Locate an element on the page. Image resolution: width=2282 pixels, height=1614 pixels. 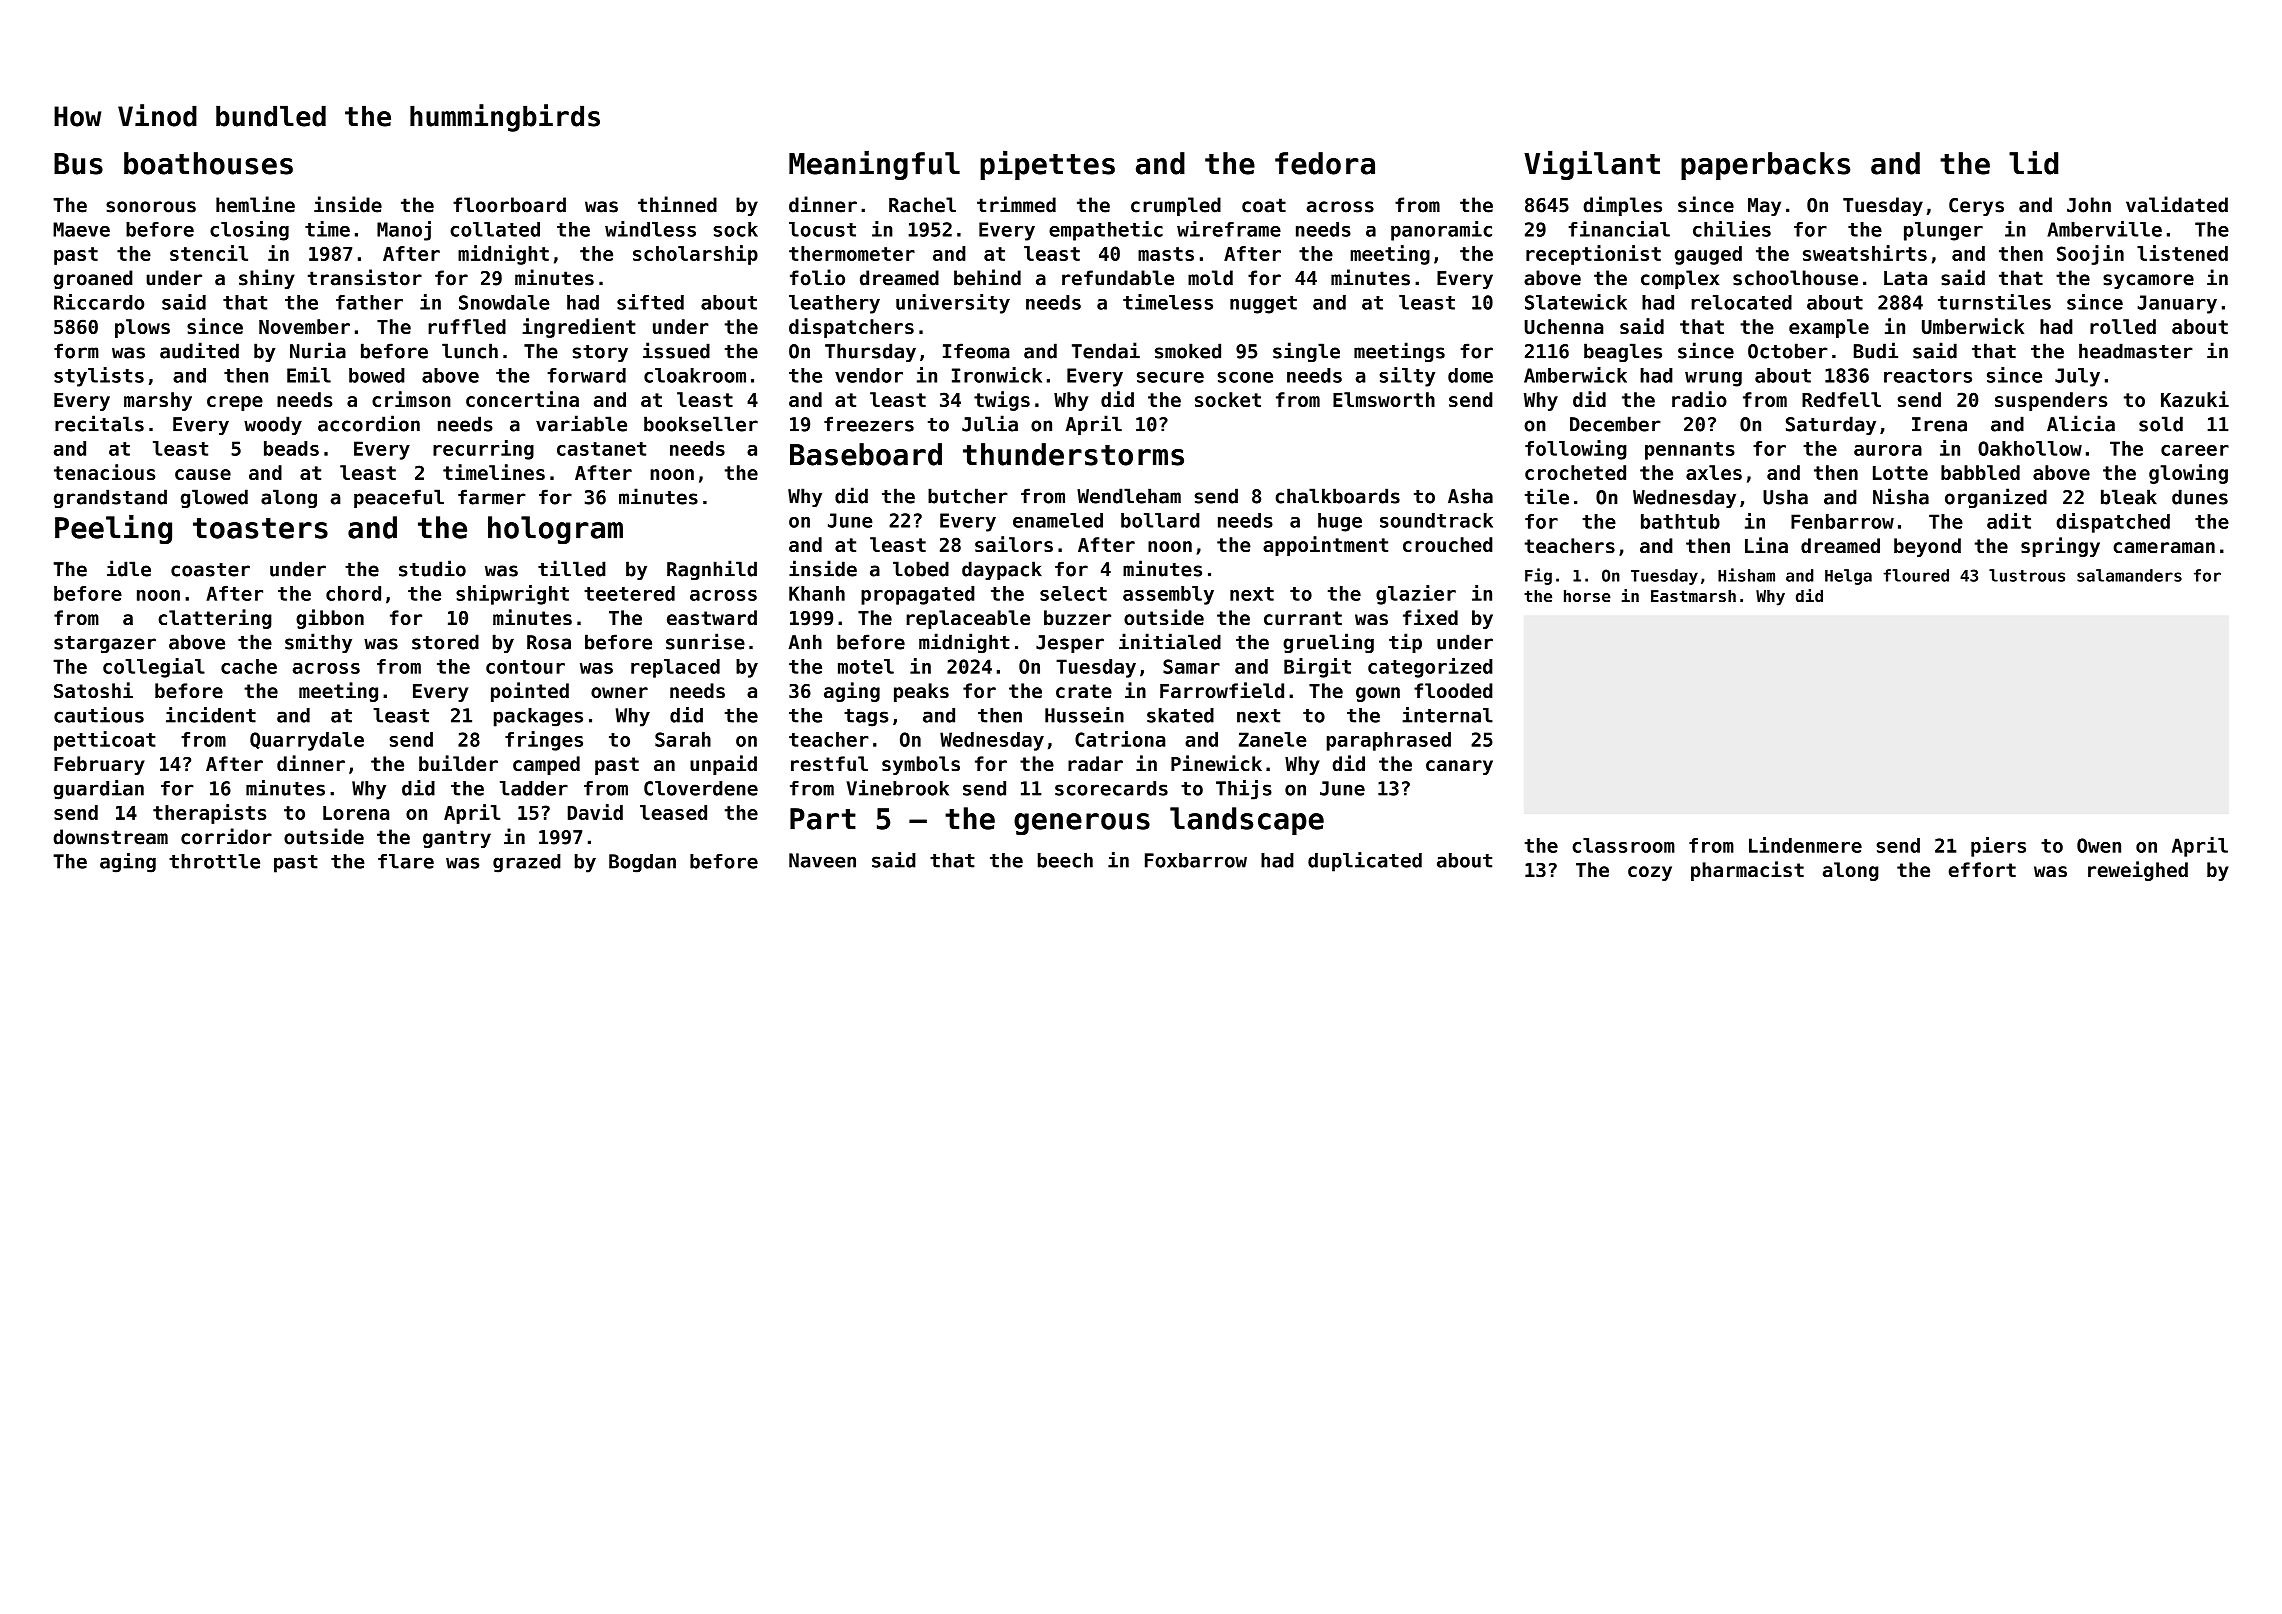
throttle is located at coordinates (214, 861).
